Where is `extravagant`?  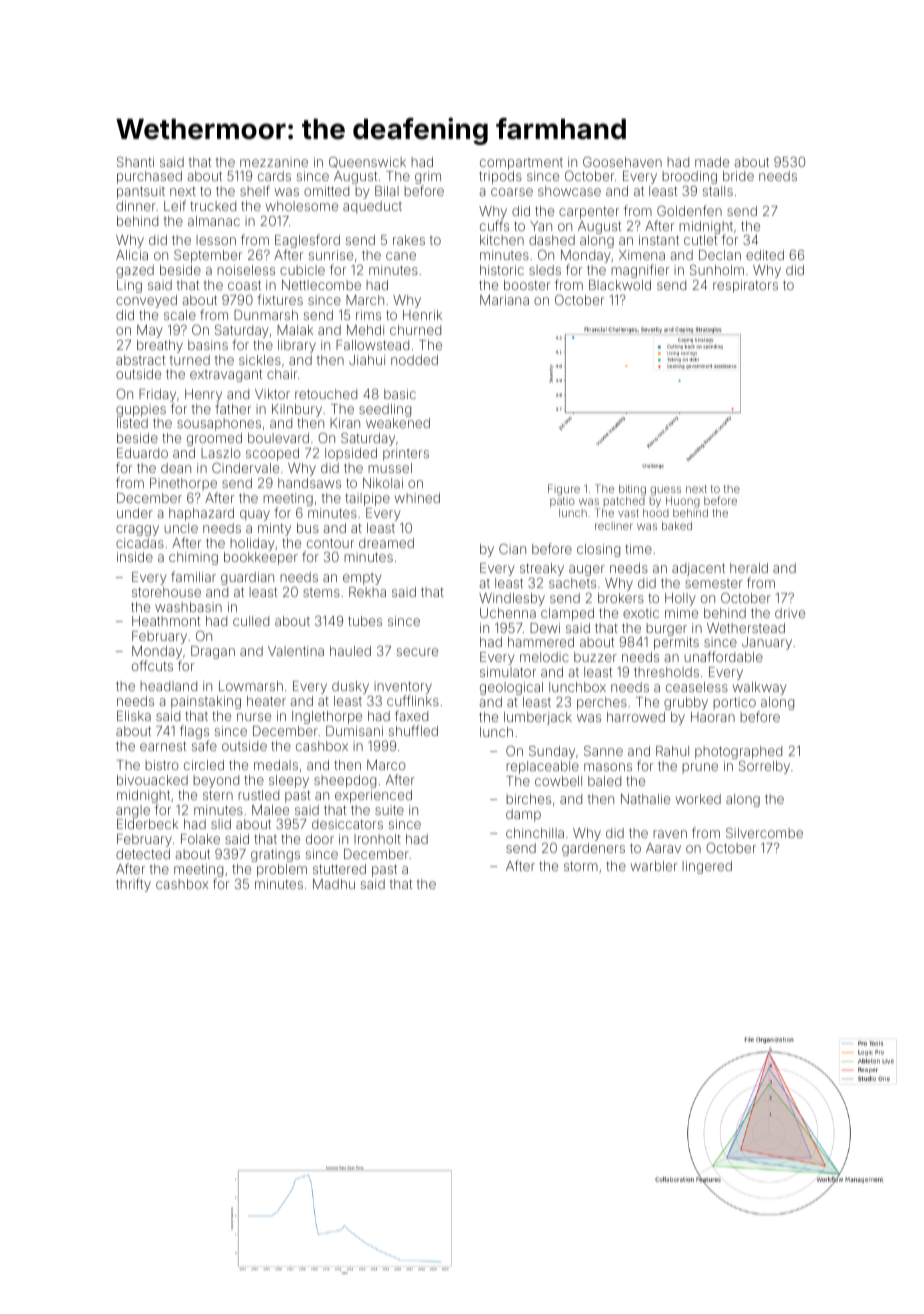
extravagant is located at coordinates (226, 375).
